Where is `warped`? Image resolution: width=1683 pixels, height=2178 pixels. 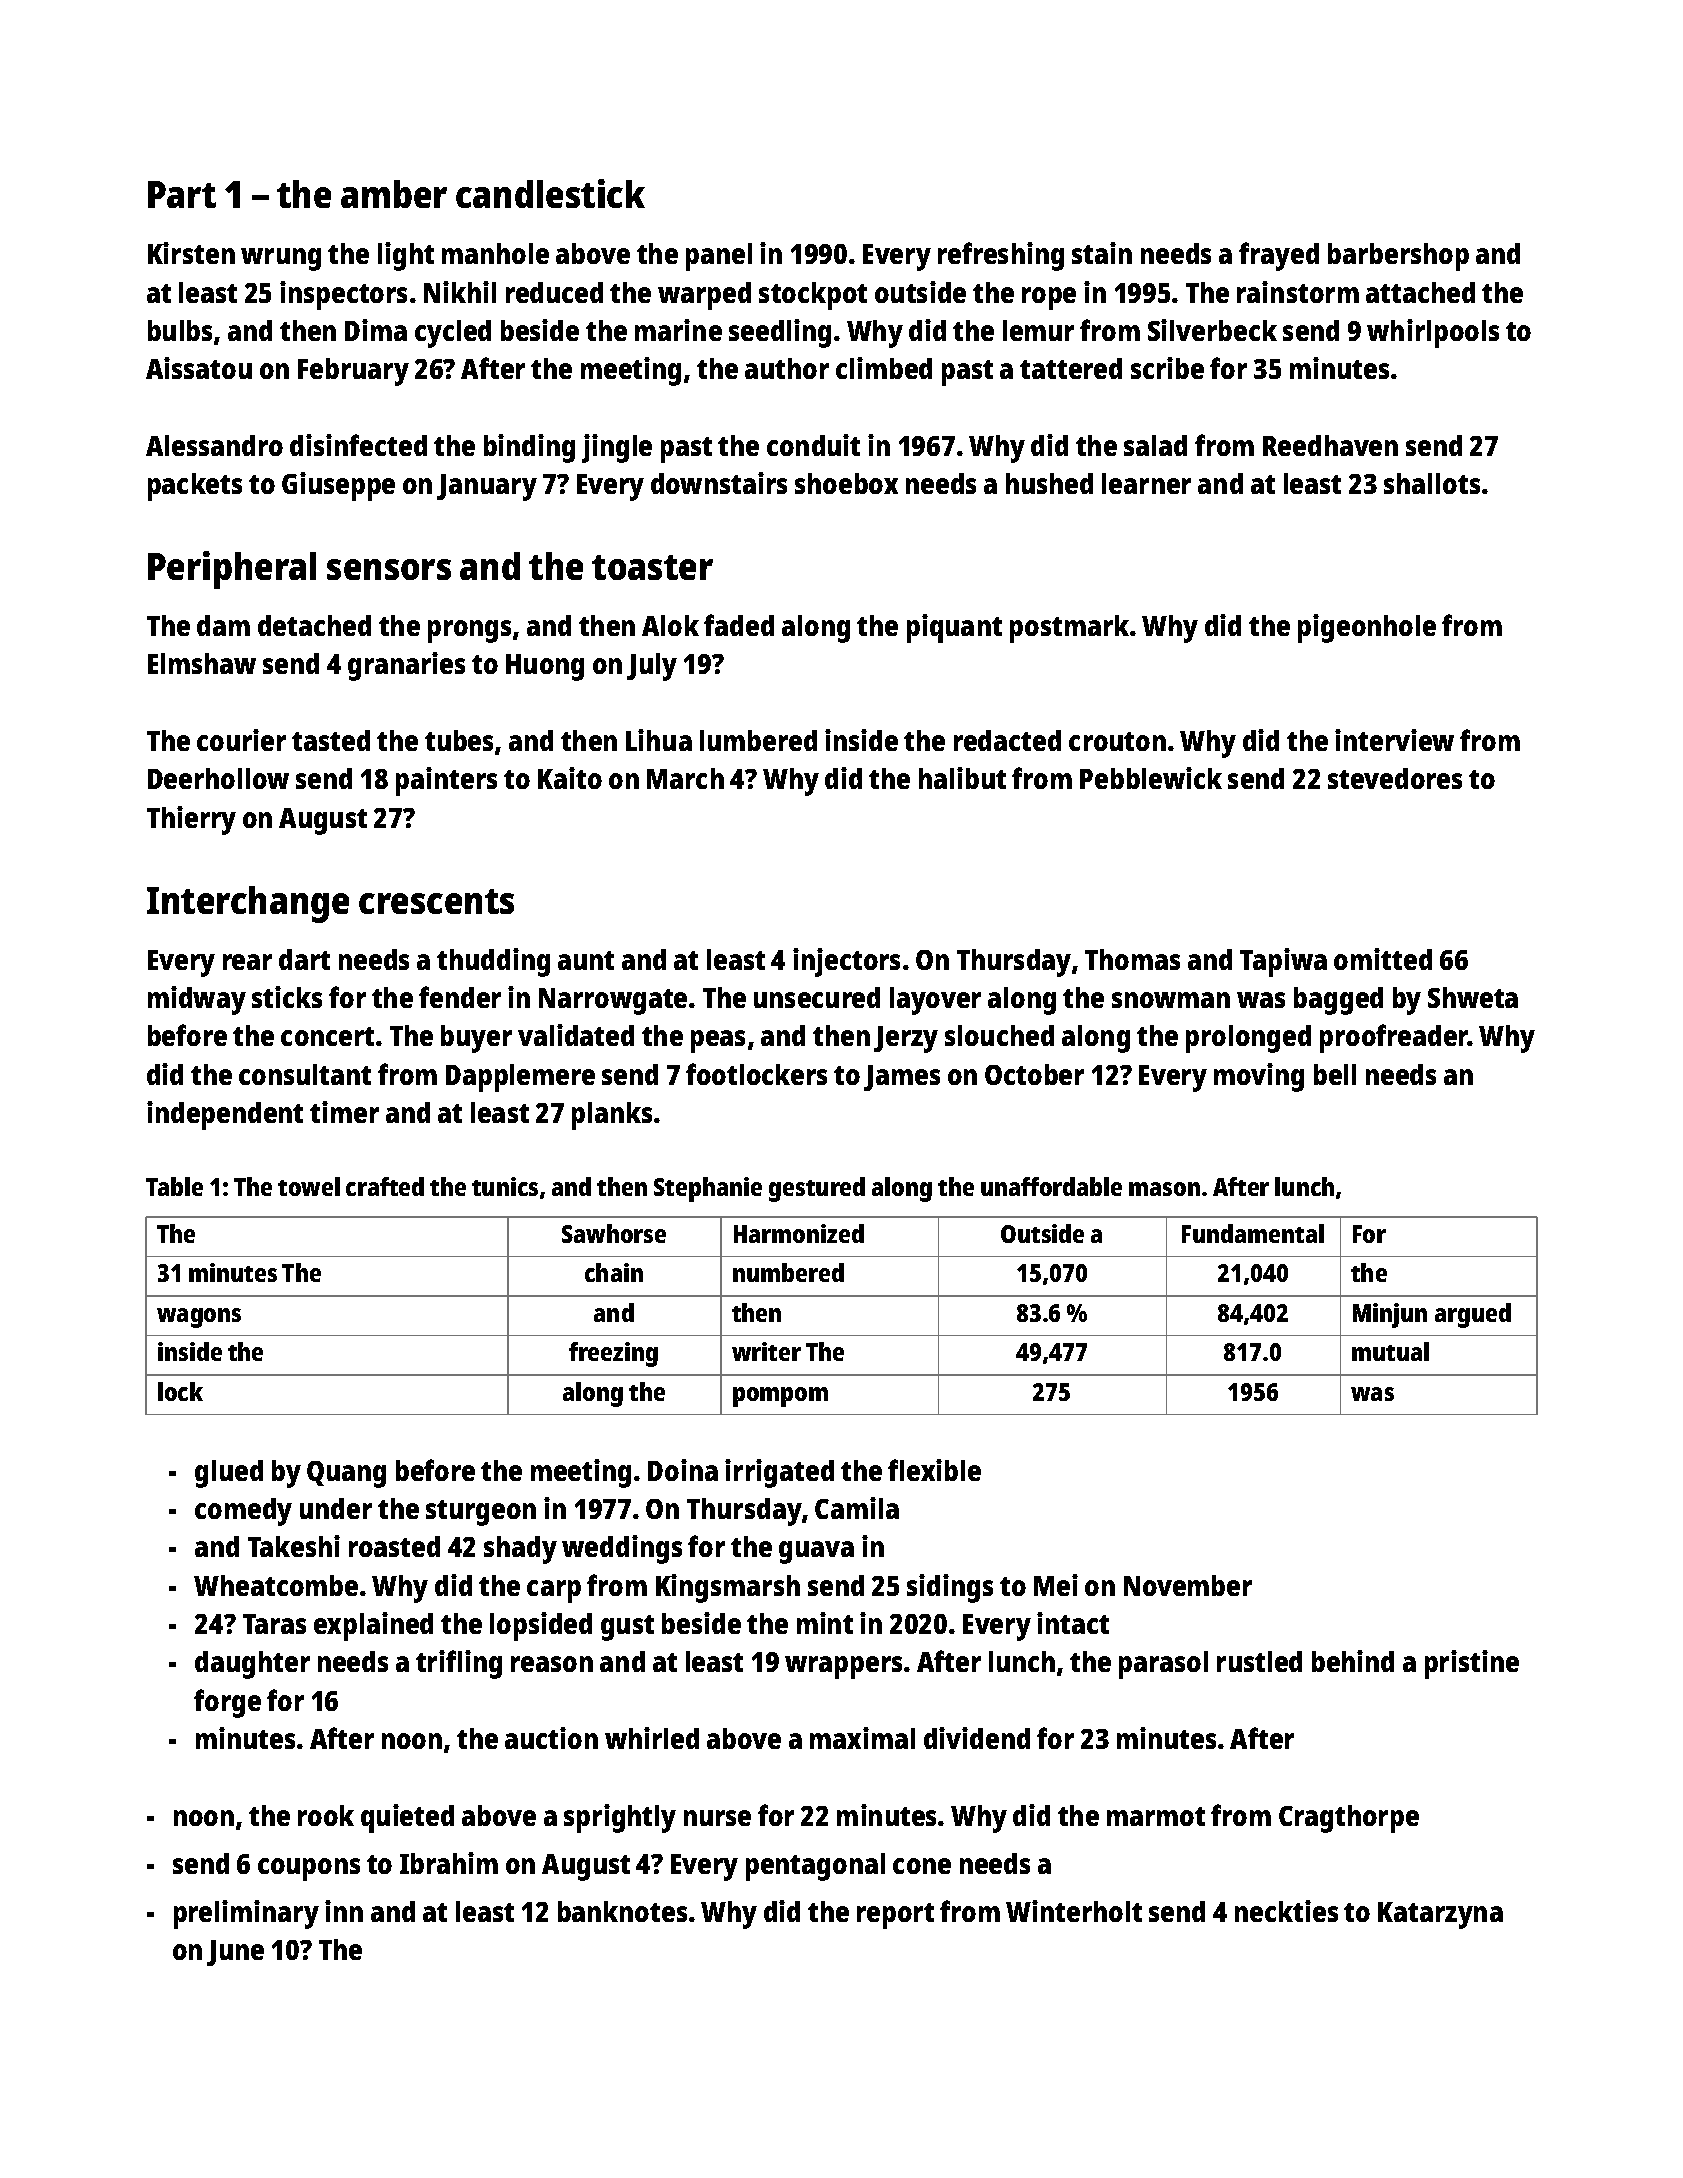
warped is located at coordinates (704, 296).
